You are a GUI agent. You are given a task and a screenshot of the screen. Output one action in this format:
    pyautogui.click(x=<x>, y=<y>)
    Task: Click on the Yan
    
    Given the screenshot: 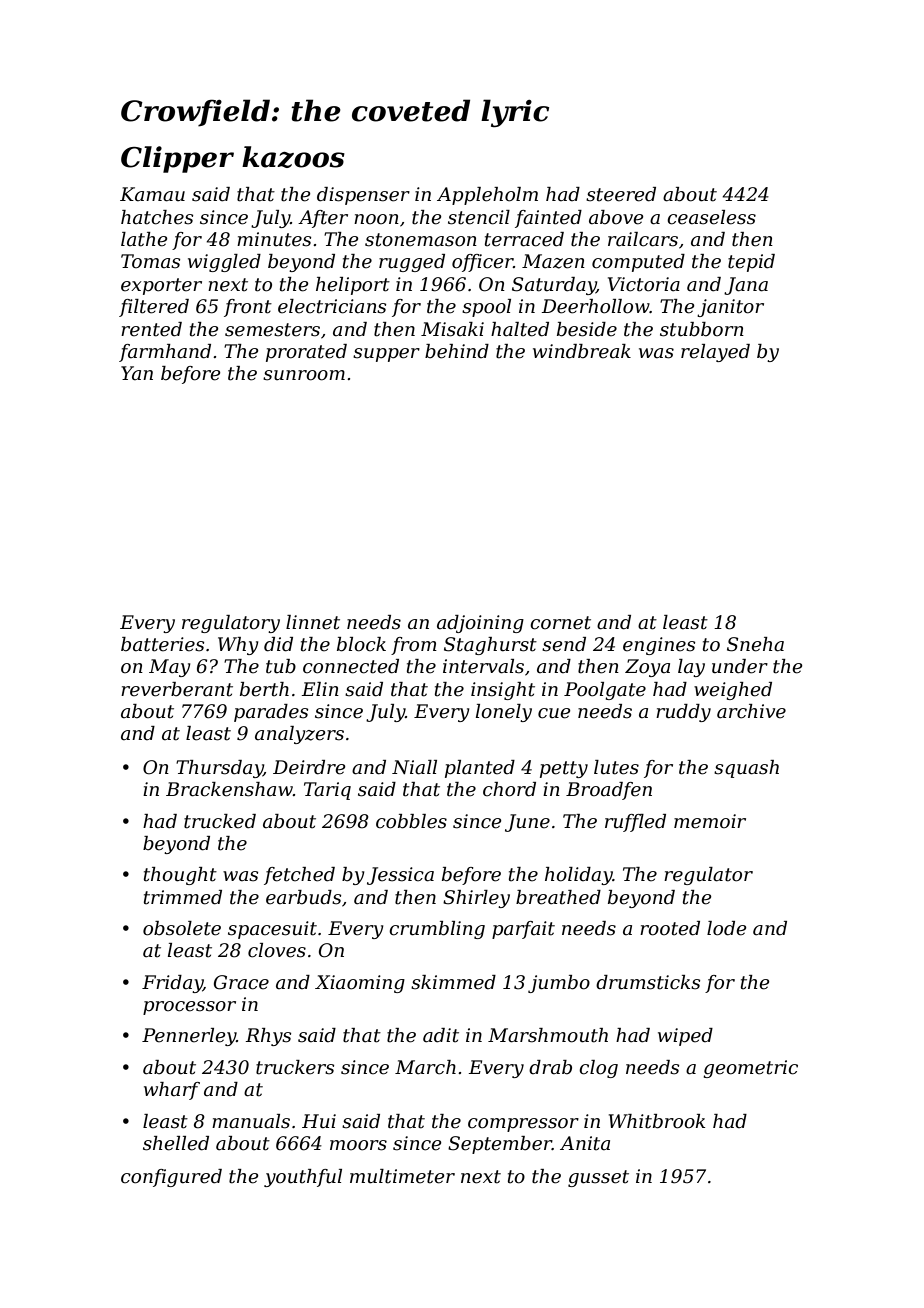 What is the action you would take?
    pyautogui.click(x=137, y=373)
